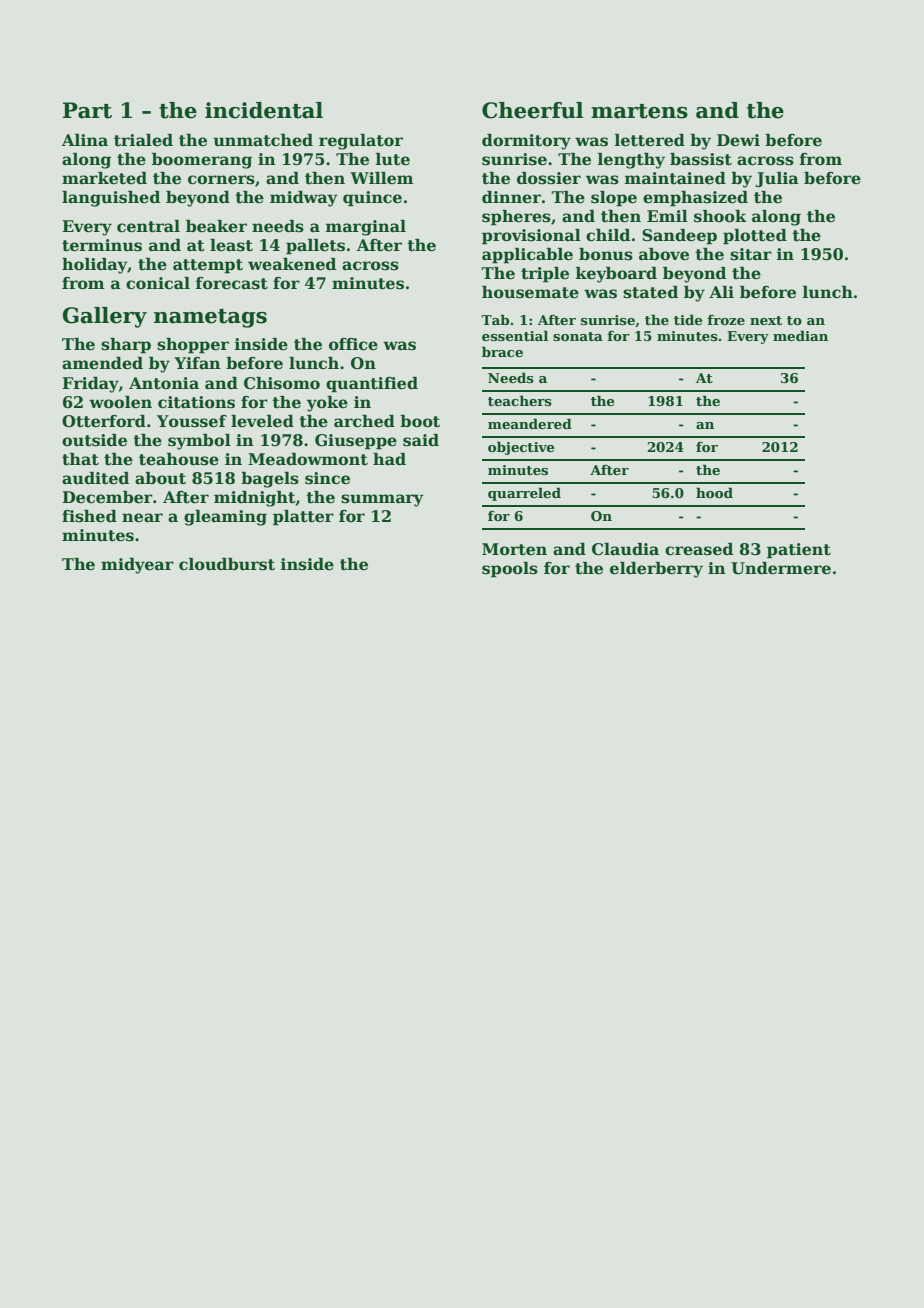 This page has width=924, height=1308. Describe the element at coordinates (639, 111) in the page. I see `martens` at that location.
